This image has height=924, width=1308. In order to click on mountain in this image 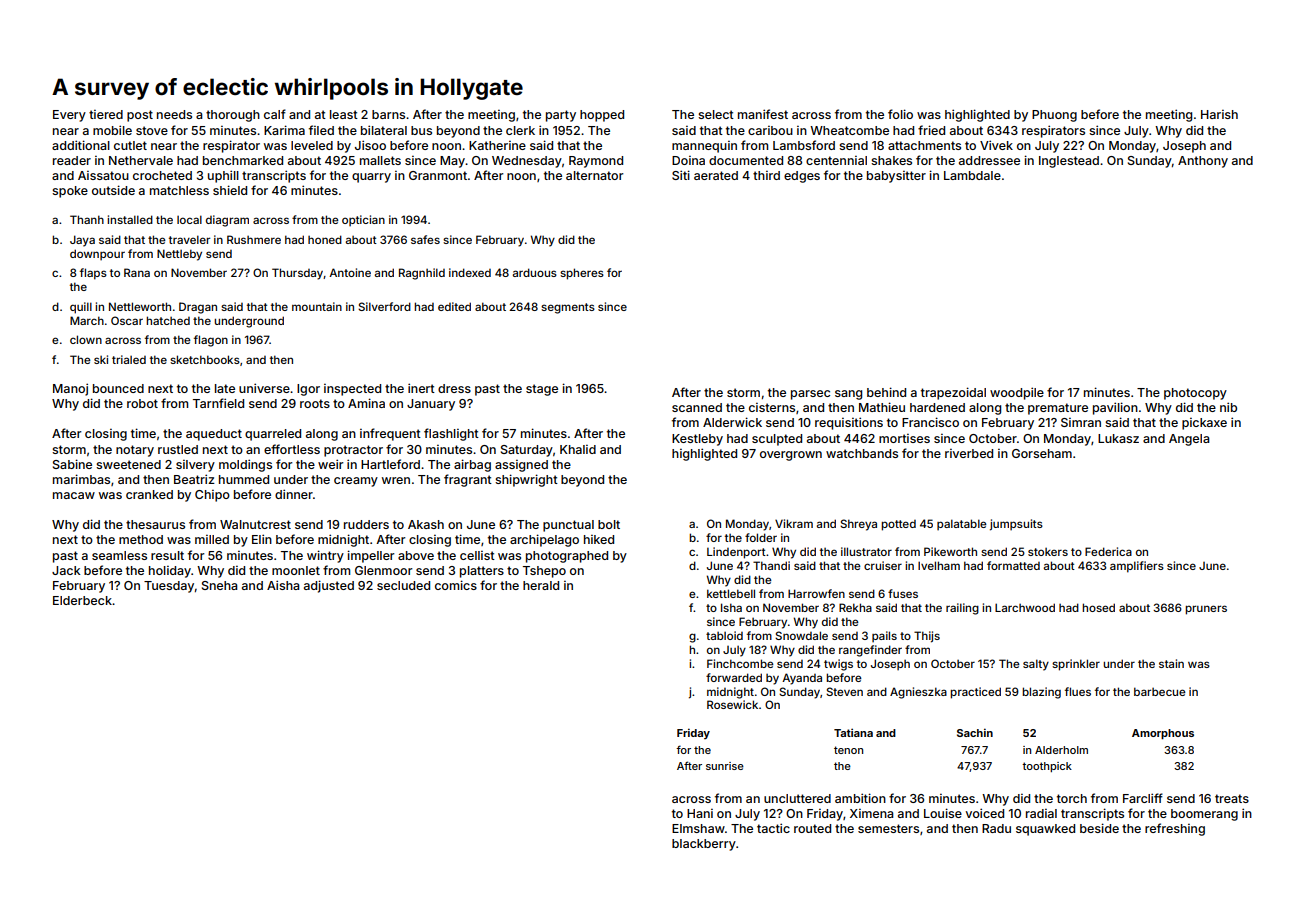, I will do `click(317, 306)`.
